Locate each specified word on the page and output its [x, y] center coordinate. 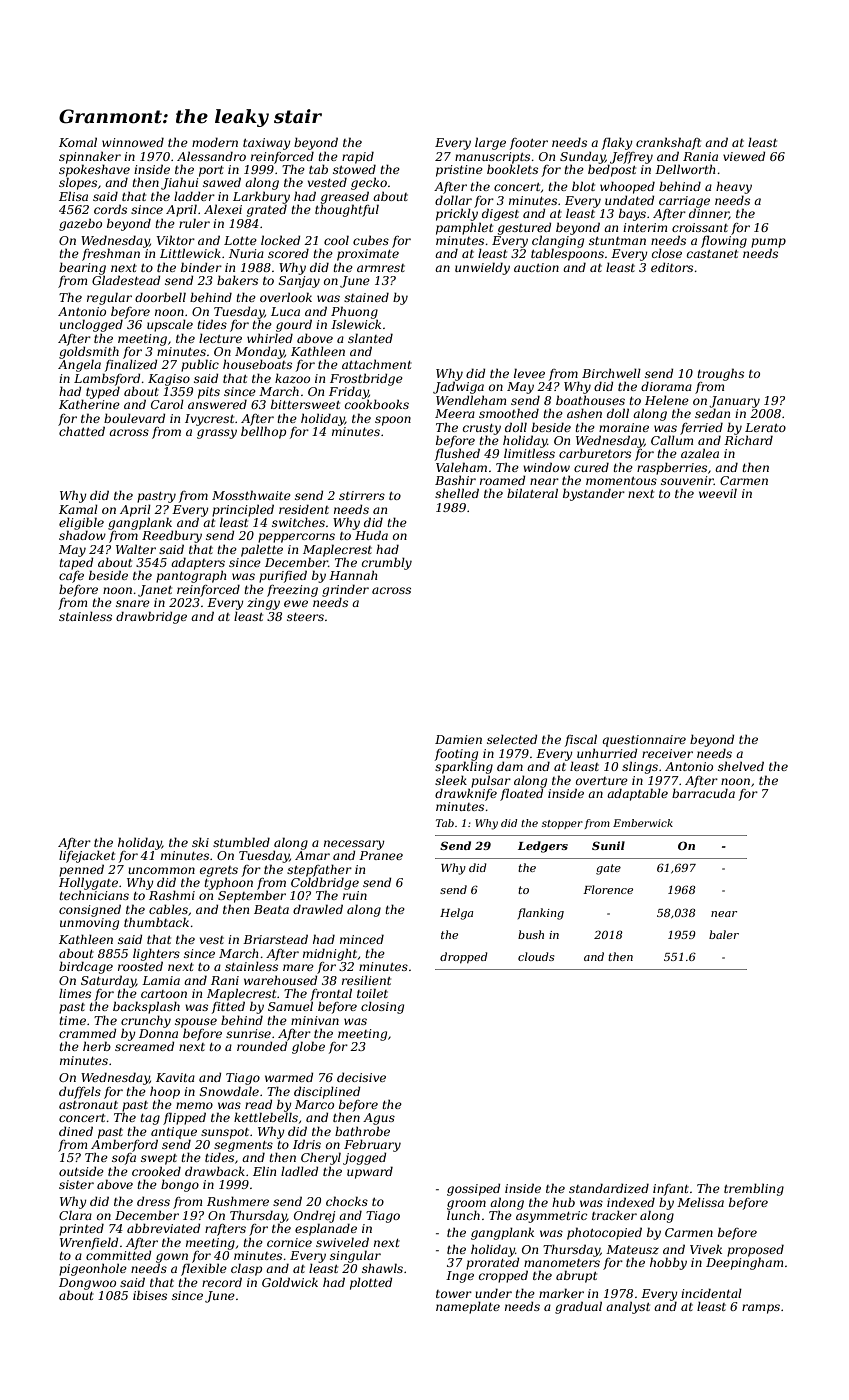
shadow [82, 535]
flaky [617, 143]
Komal [78, 142]
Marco [314, 1104]
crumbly [387, 563]
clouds [536, 956]
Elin [264, 1171]
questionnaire [644, 741]
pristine [459, 171]
